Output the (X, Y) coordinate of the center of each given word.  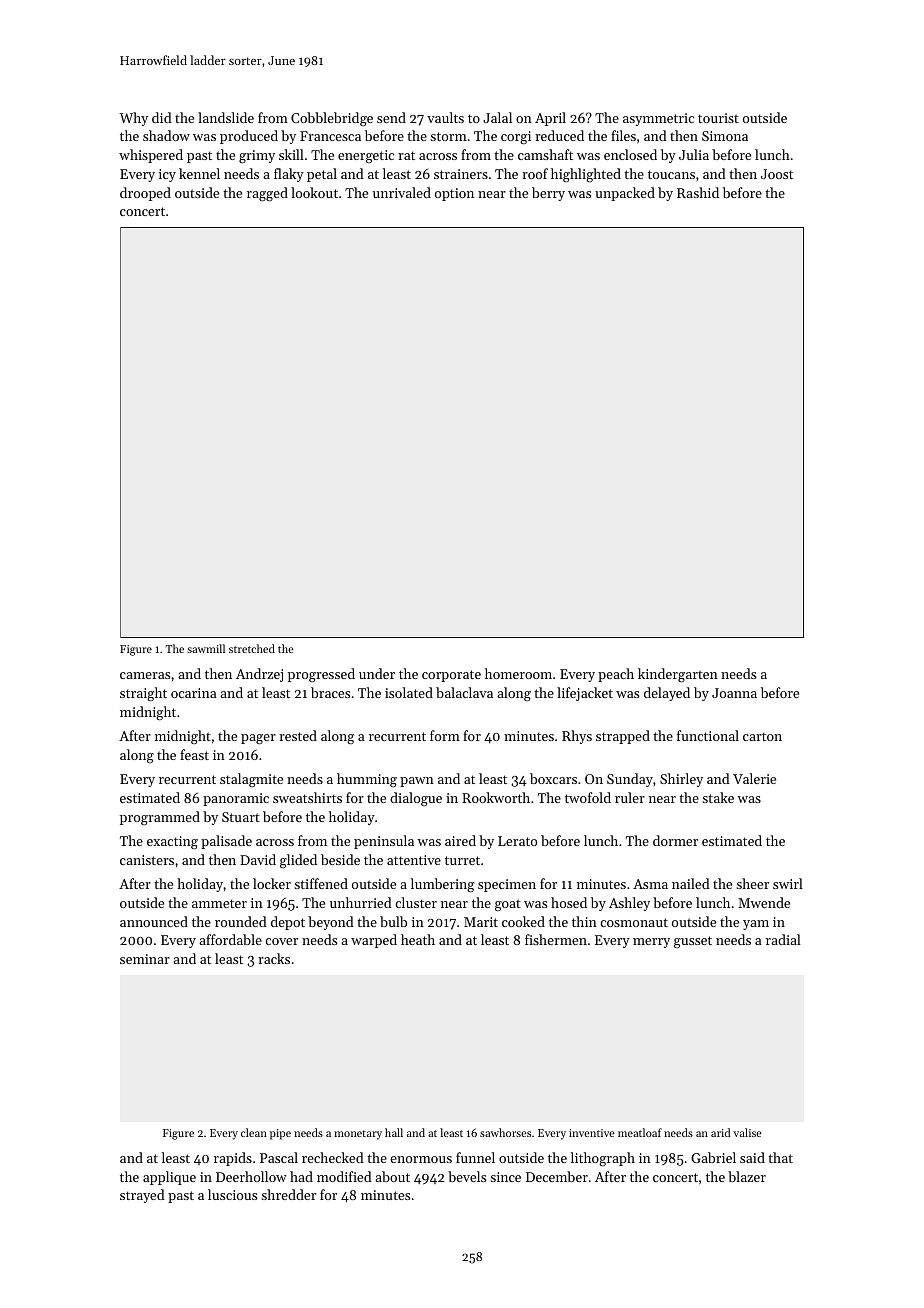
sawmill (206, 648)
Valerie (754, 778)
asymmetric (658, 119)
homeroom (518, 673)
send (391, 117)
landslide (226, 117)
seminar (145, 959)
